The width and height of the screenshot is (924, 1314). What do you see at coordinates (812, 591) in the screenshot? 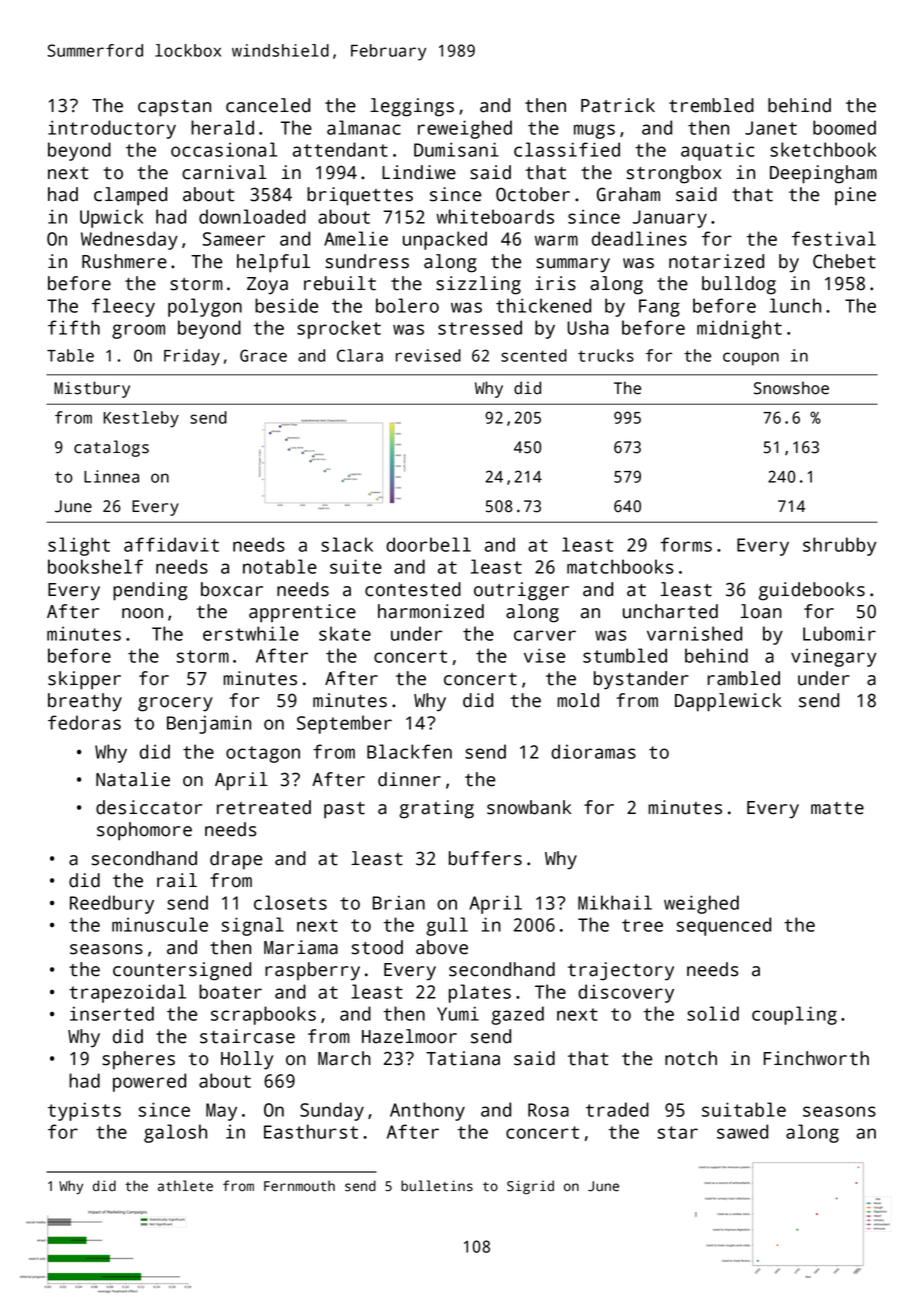
I see `guidebooks` at bounding box center [812, 591].
